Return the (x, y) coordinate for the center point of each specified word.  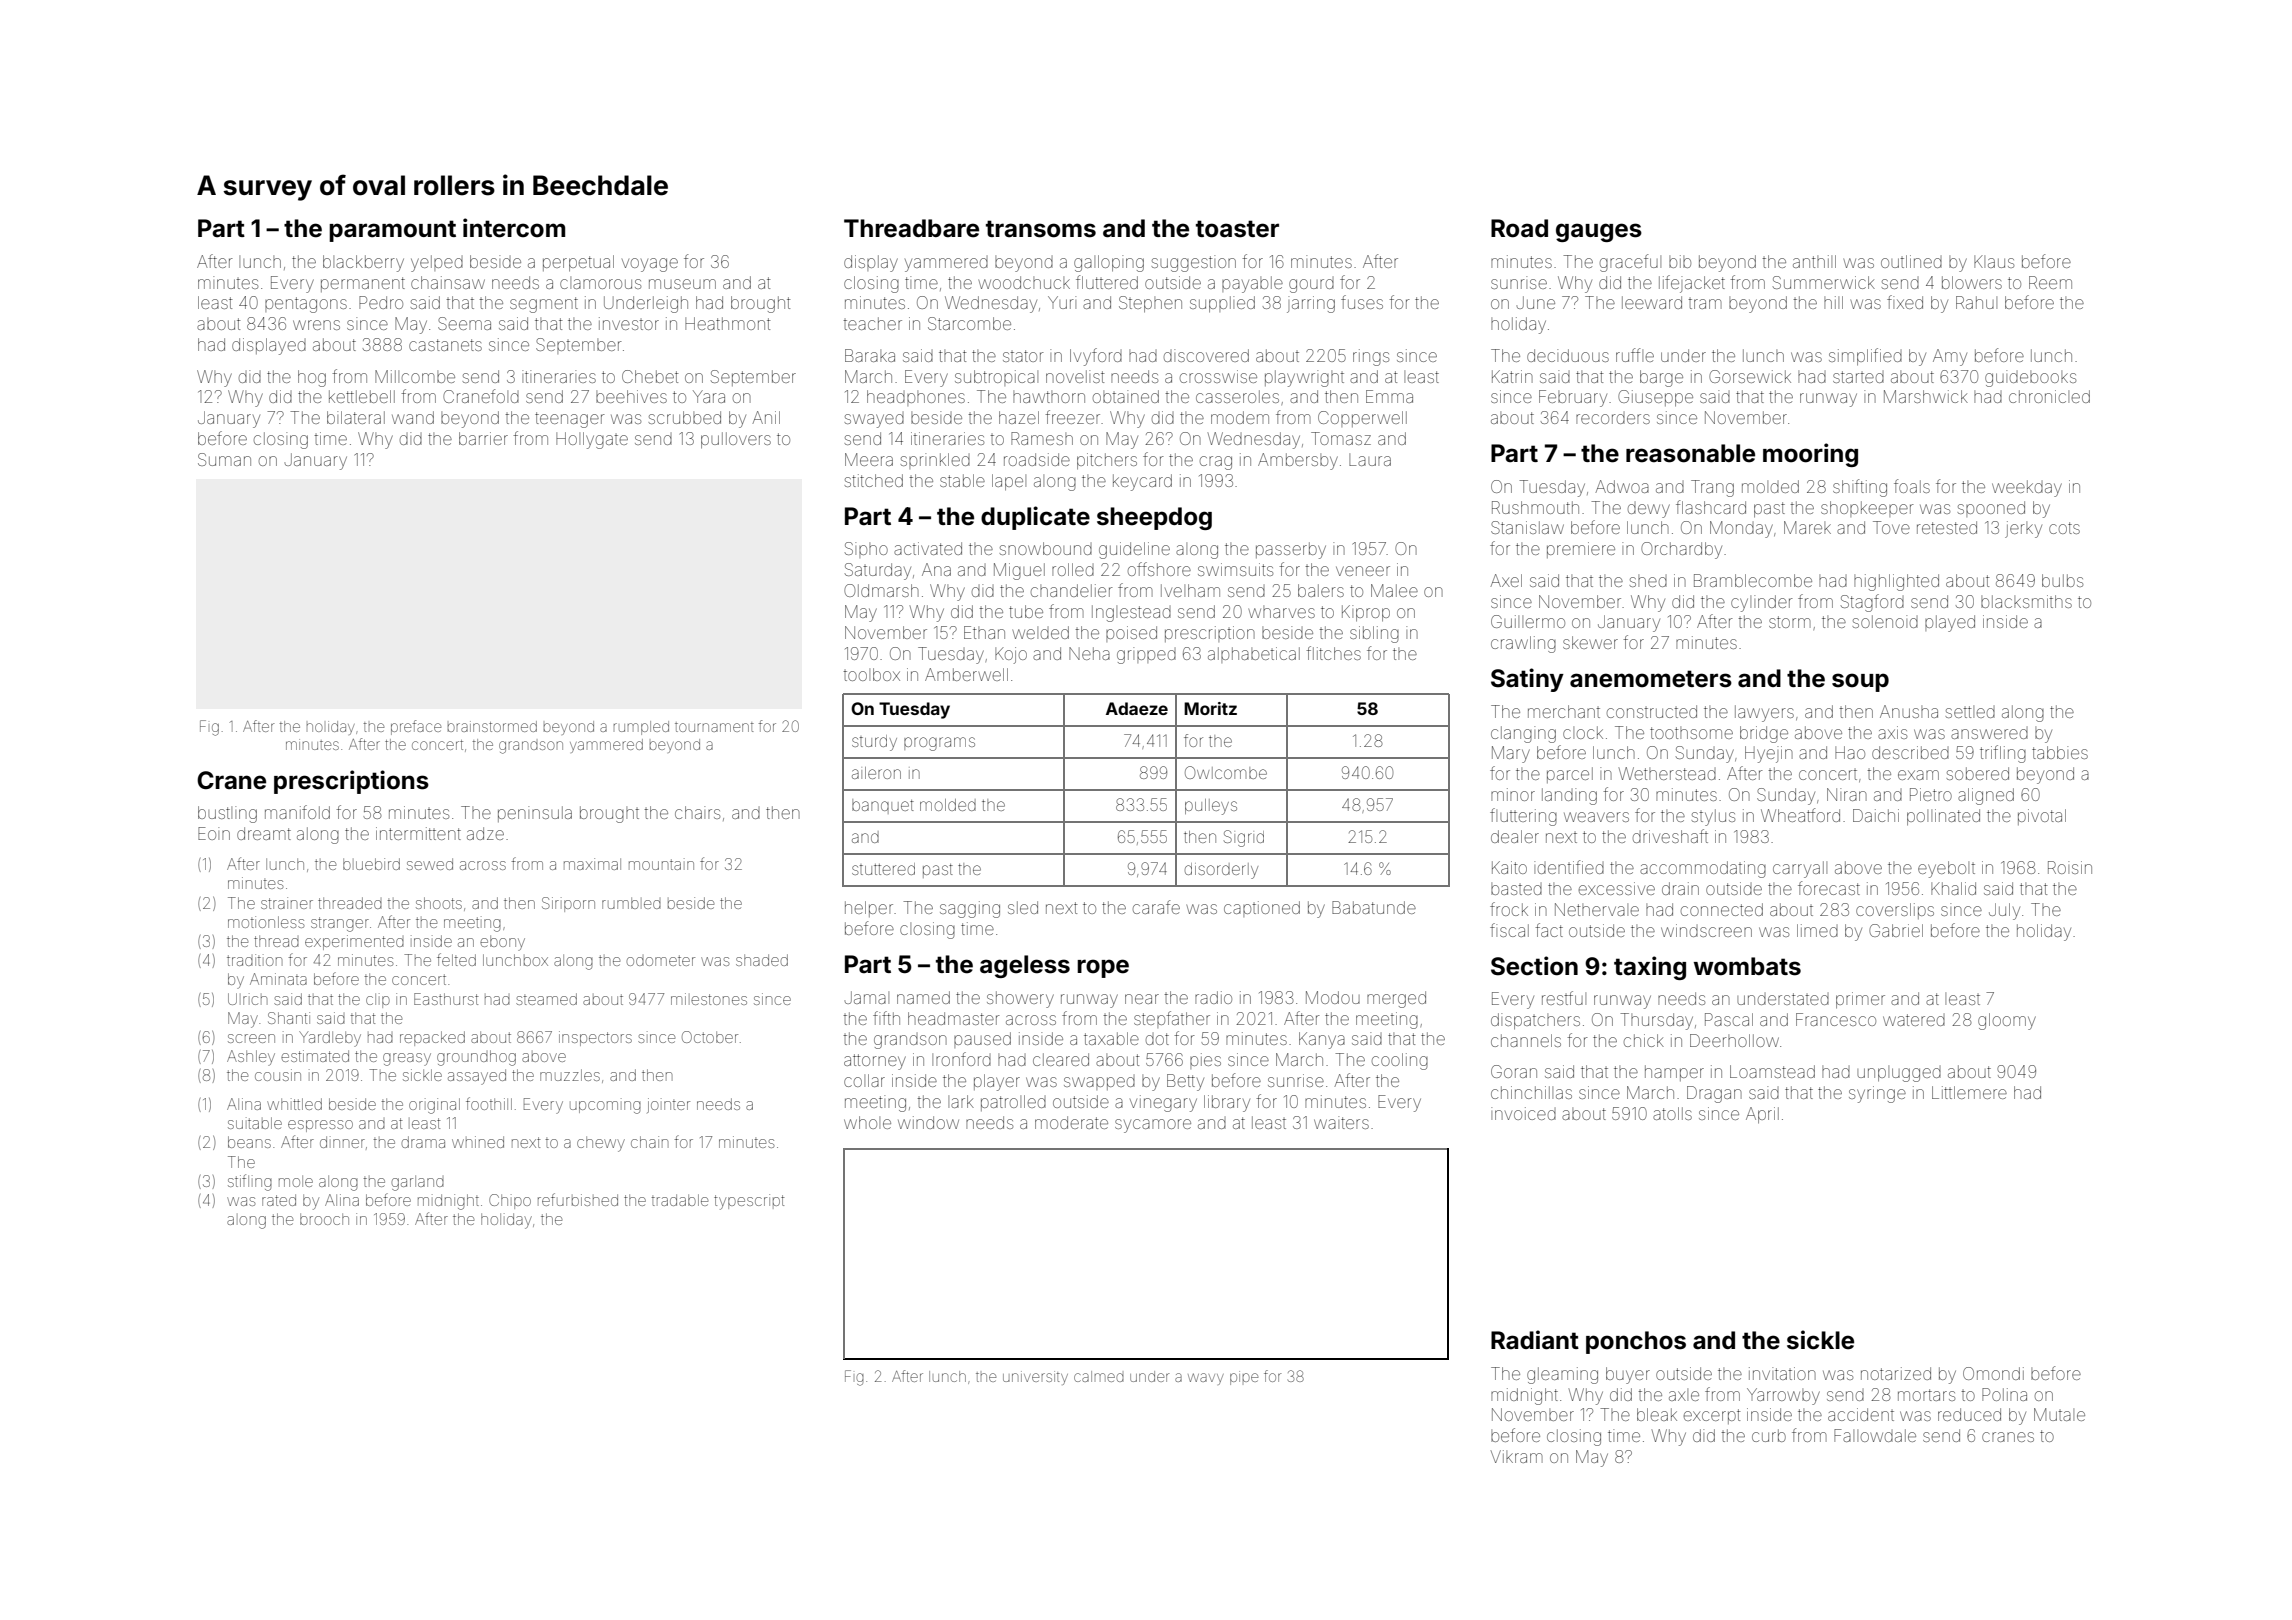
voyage (650, 265)
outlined (1911, 261)
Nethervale (1597, 909)
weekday (2027, 488)
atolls (1672, 1113)
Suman (224, 459)
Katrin (1512, 376)
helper (869, 909)
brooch (324, 1219)
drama (423, 1142)
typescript (749, 1202)
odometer (660, 960)
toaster (1237, 229)
